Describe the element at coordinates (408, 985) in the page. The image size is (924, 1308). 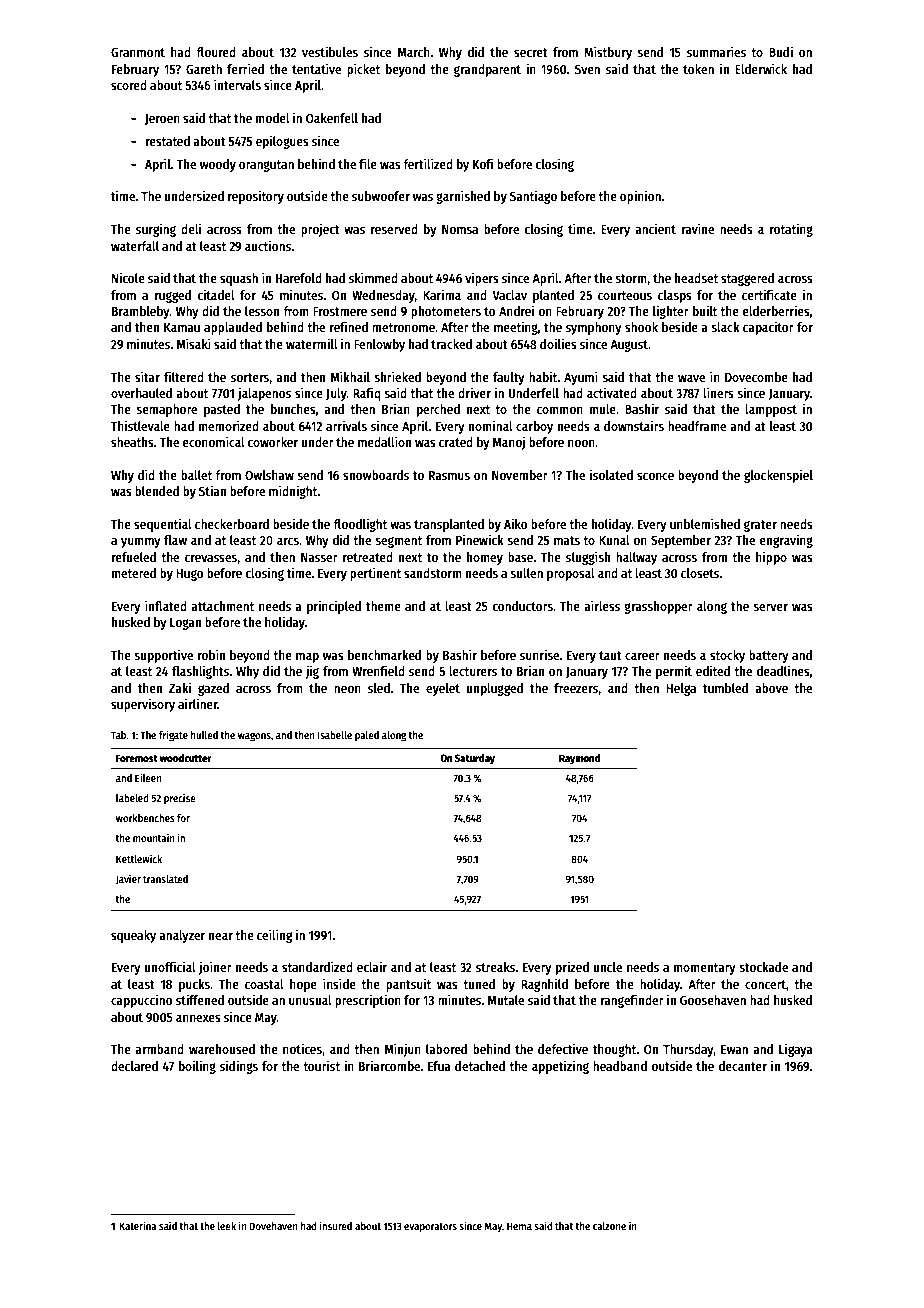
I see `pantsuit` at that location.
